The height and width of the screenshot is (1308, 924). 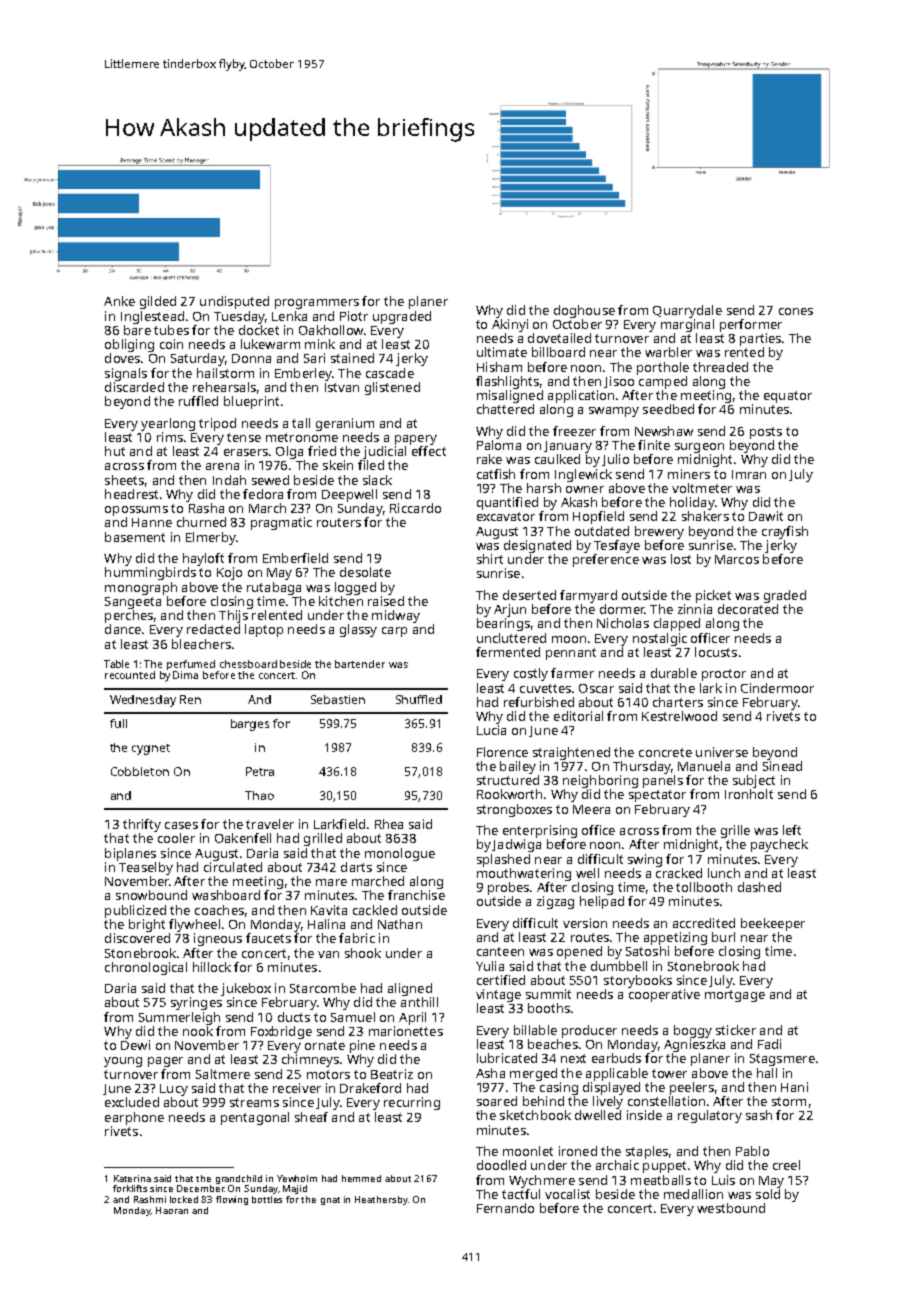 What do you see at coordinates (785, 532) in the screenshot?
I see `crayfish` at bounding box center [785, 532].
